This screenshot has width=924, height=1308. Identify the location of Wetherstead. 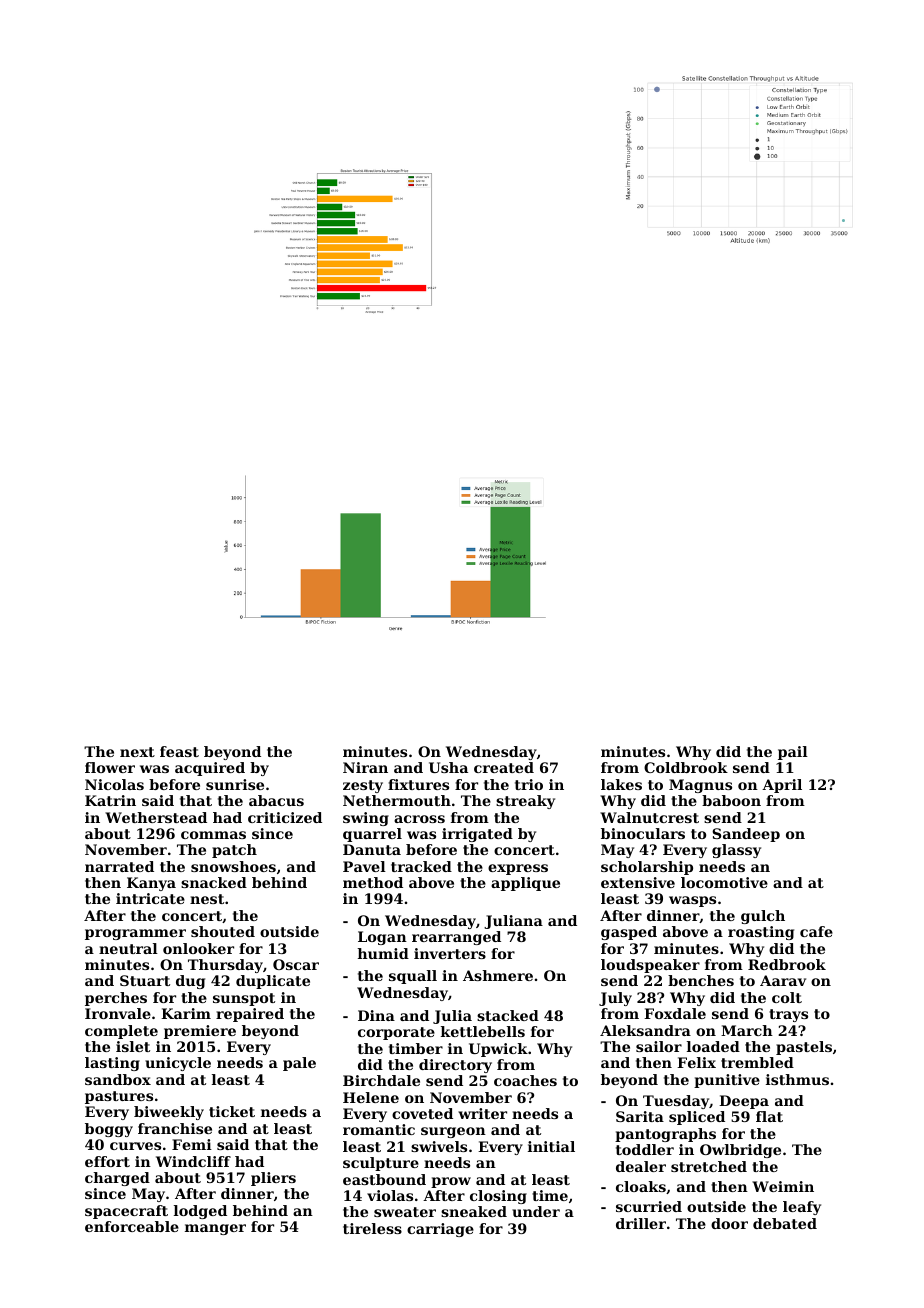
(156, 817).
